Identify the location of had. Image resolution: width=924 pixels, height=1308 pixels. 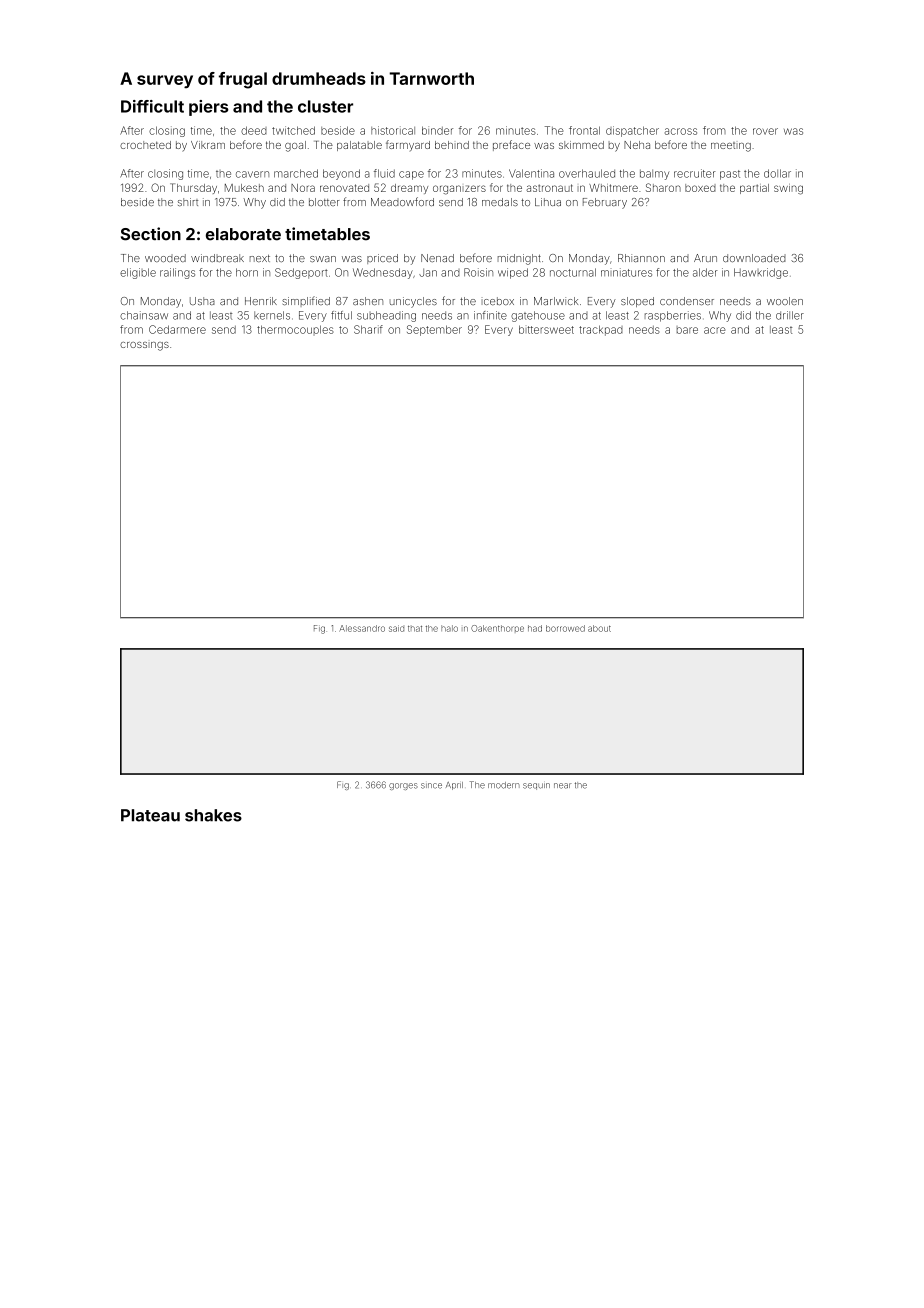
(535, 628).
